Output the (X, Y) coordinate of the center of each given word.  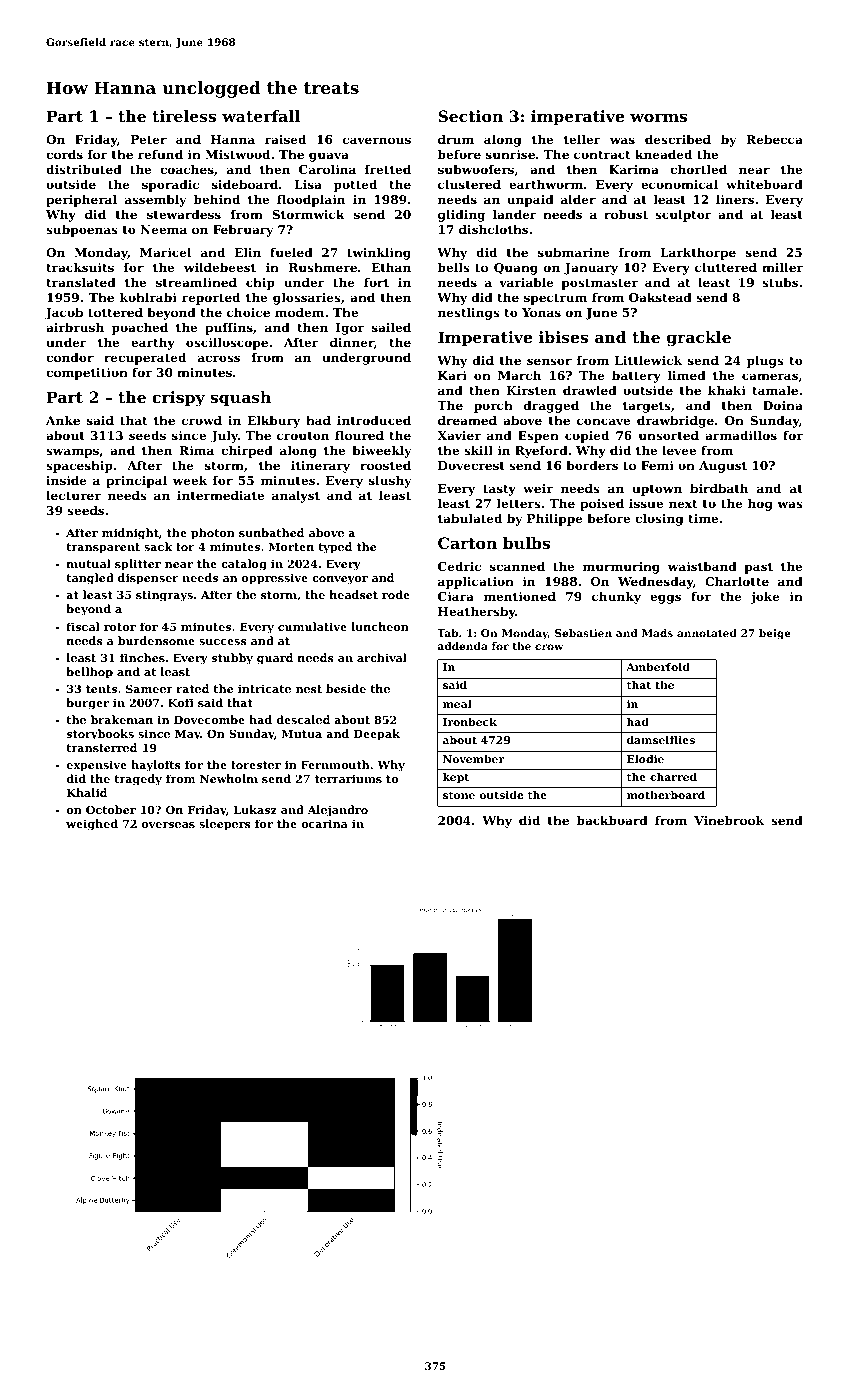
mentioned (520, 596)
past (759, 568)
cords (64, 154)
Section (470, 116)
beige (775, 634)
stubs (780, 282)
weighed (92, 825)
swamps (72, 453)
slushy (390, 482)
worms (658, 117)
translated (81, 282)
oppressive (275, 579)
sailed (391, 327)
